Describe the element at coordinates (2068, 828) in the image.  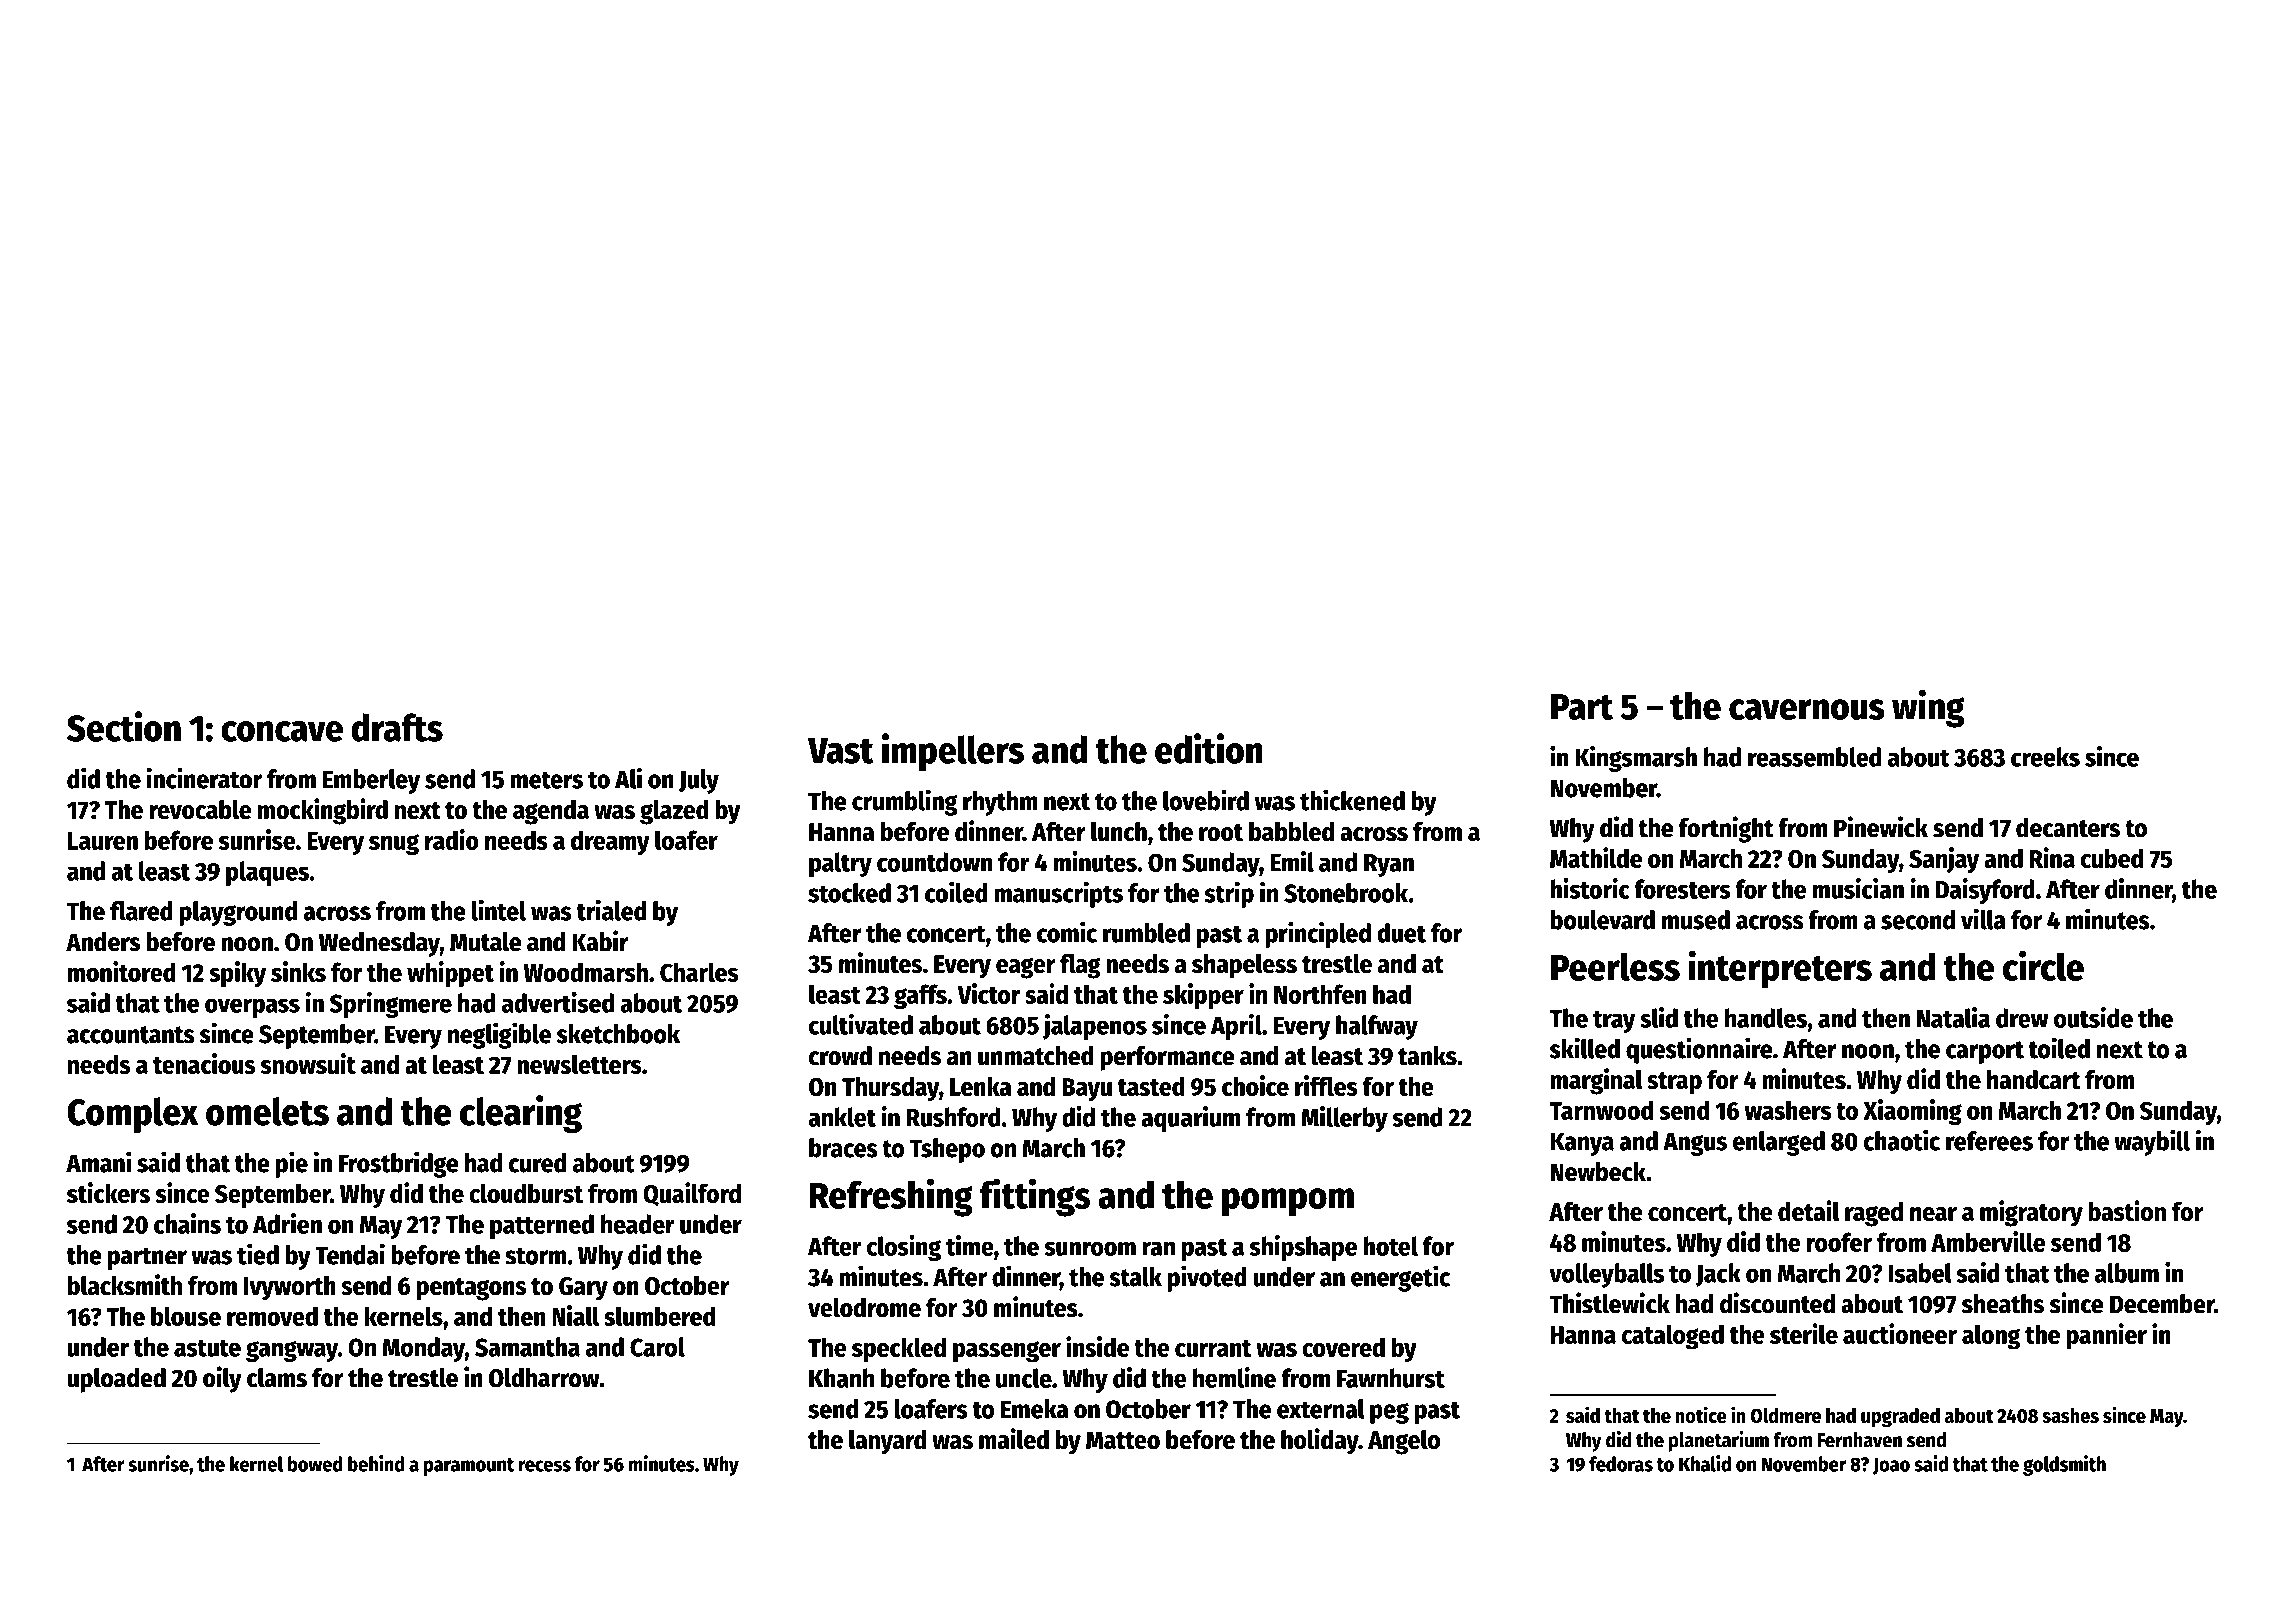
I see `decanters` at that location.
